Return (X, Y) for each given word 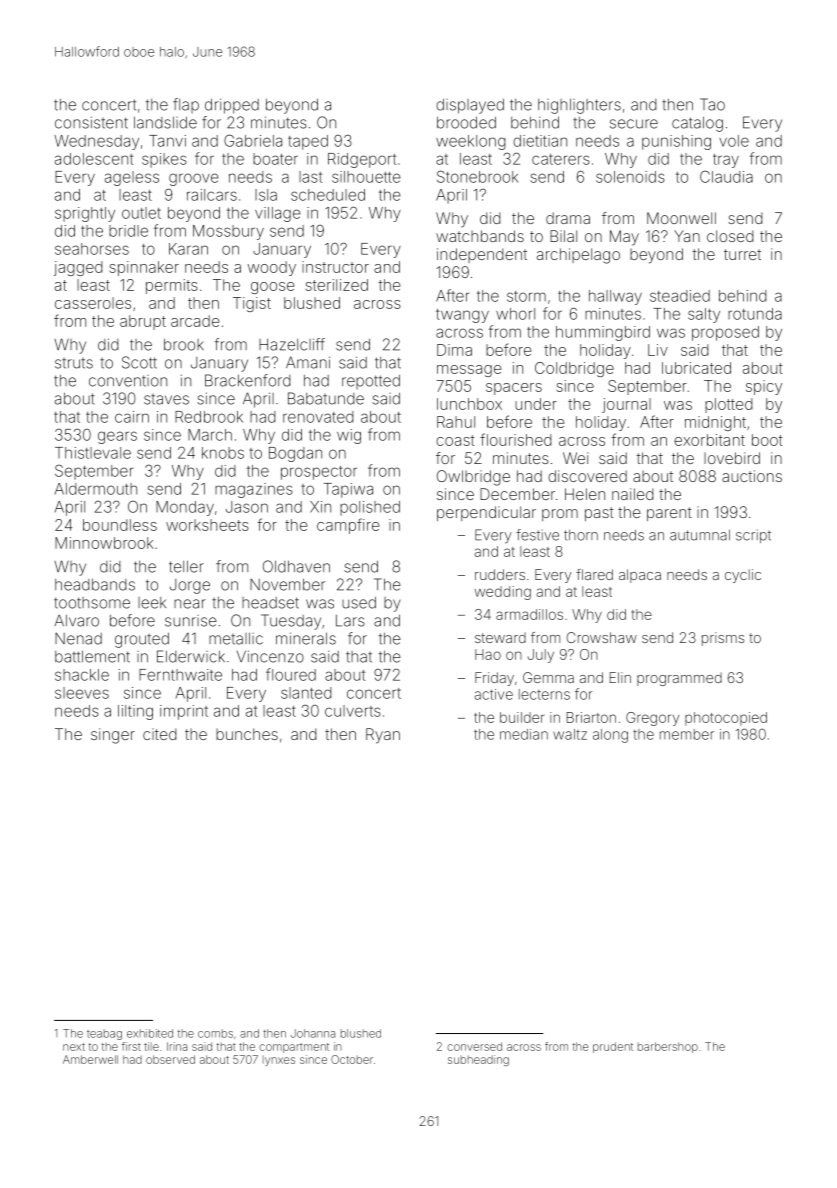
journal (626, 405)
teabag (104, 1034)
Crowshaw (602, 637)
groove (194, 179)
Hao (488, 654)
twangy (462, 316)
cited (160, 734)
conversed (474, 1046)
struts (74, 363)
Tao (712, 104)
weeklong (471, 142)
